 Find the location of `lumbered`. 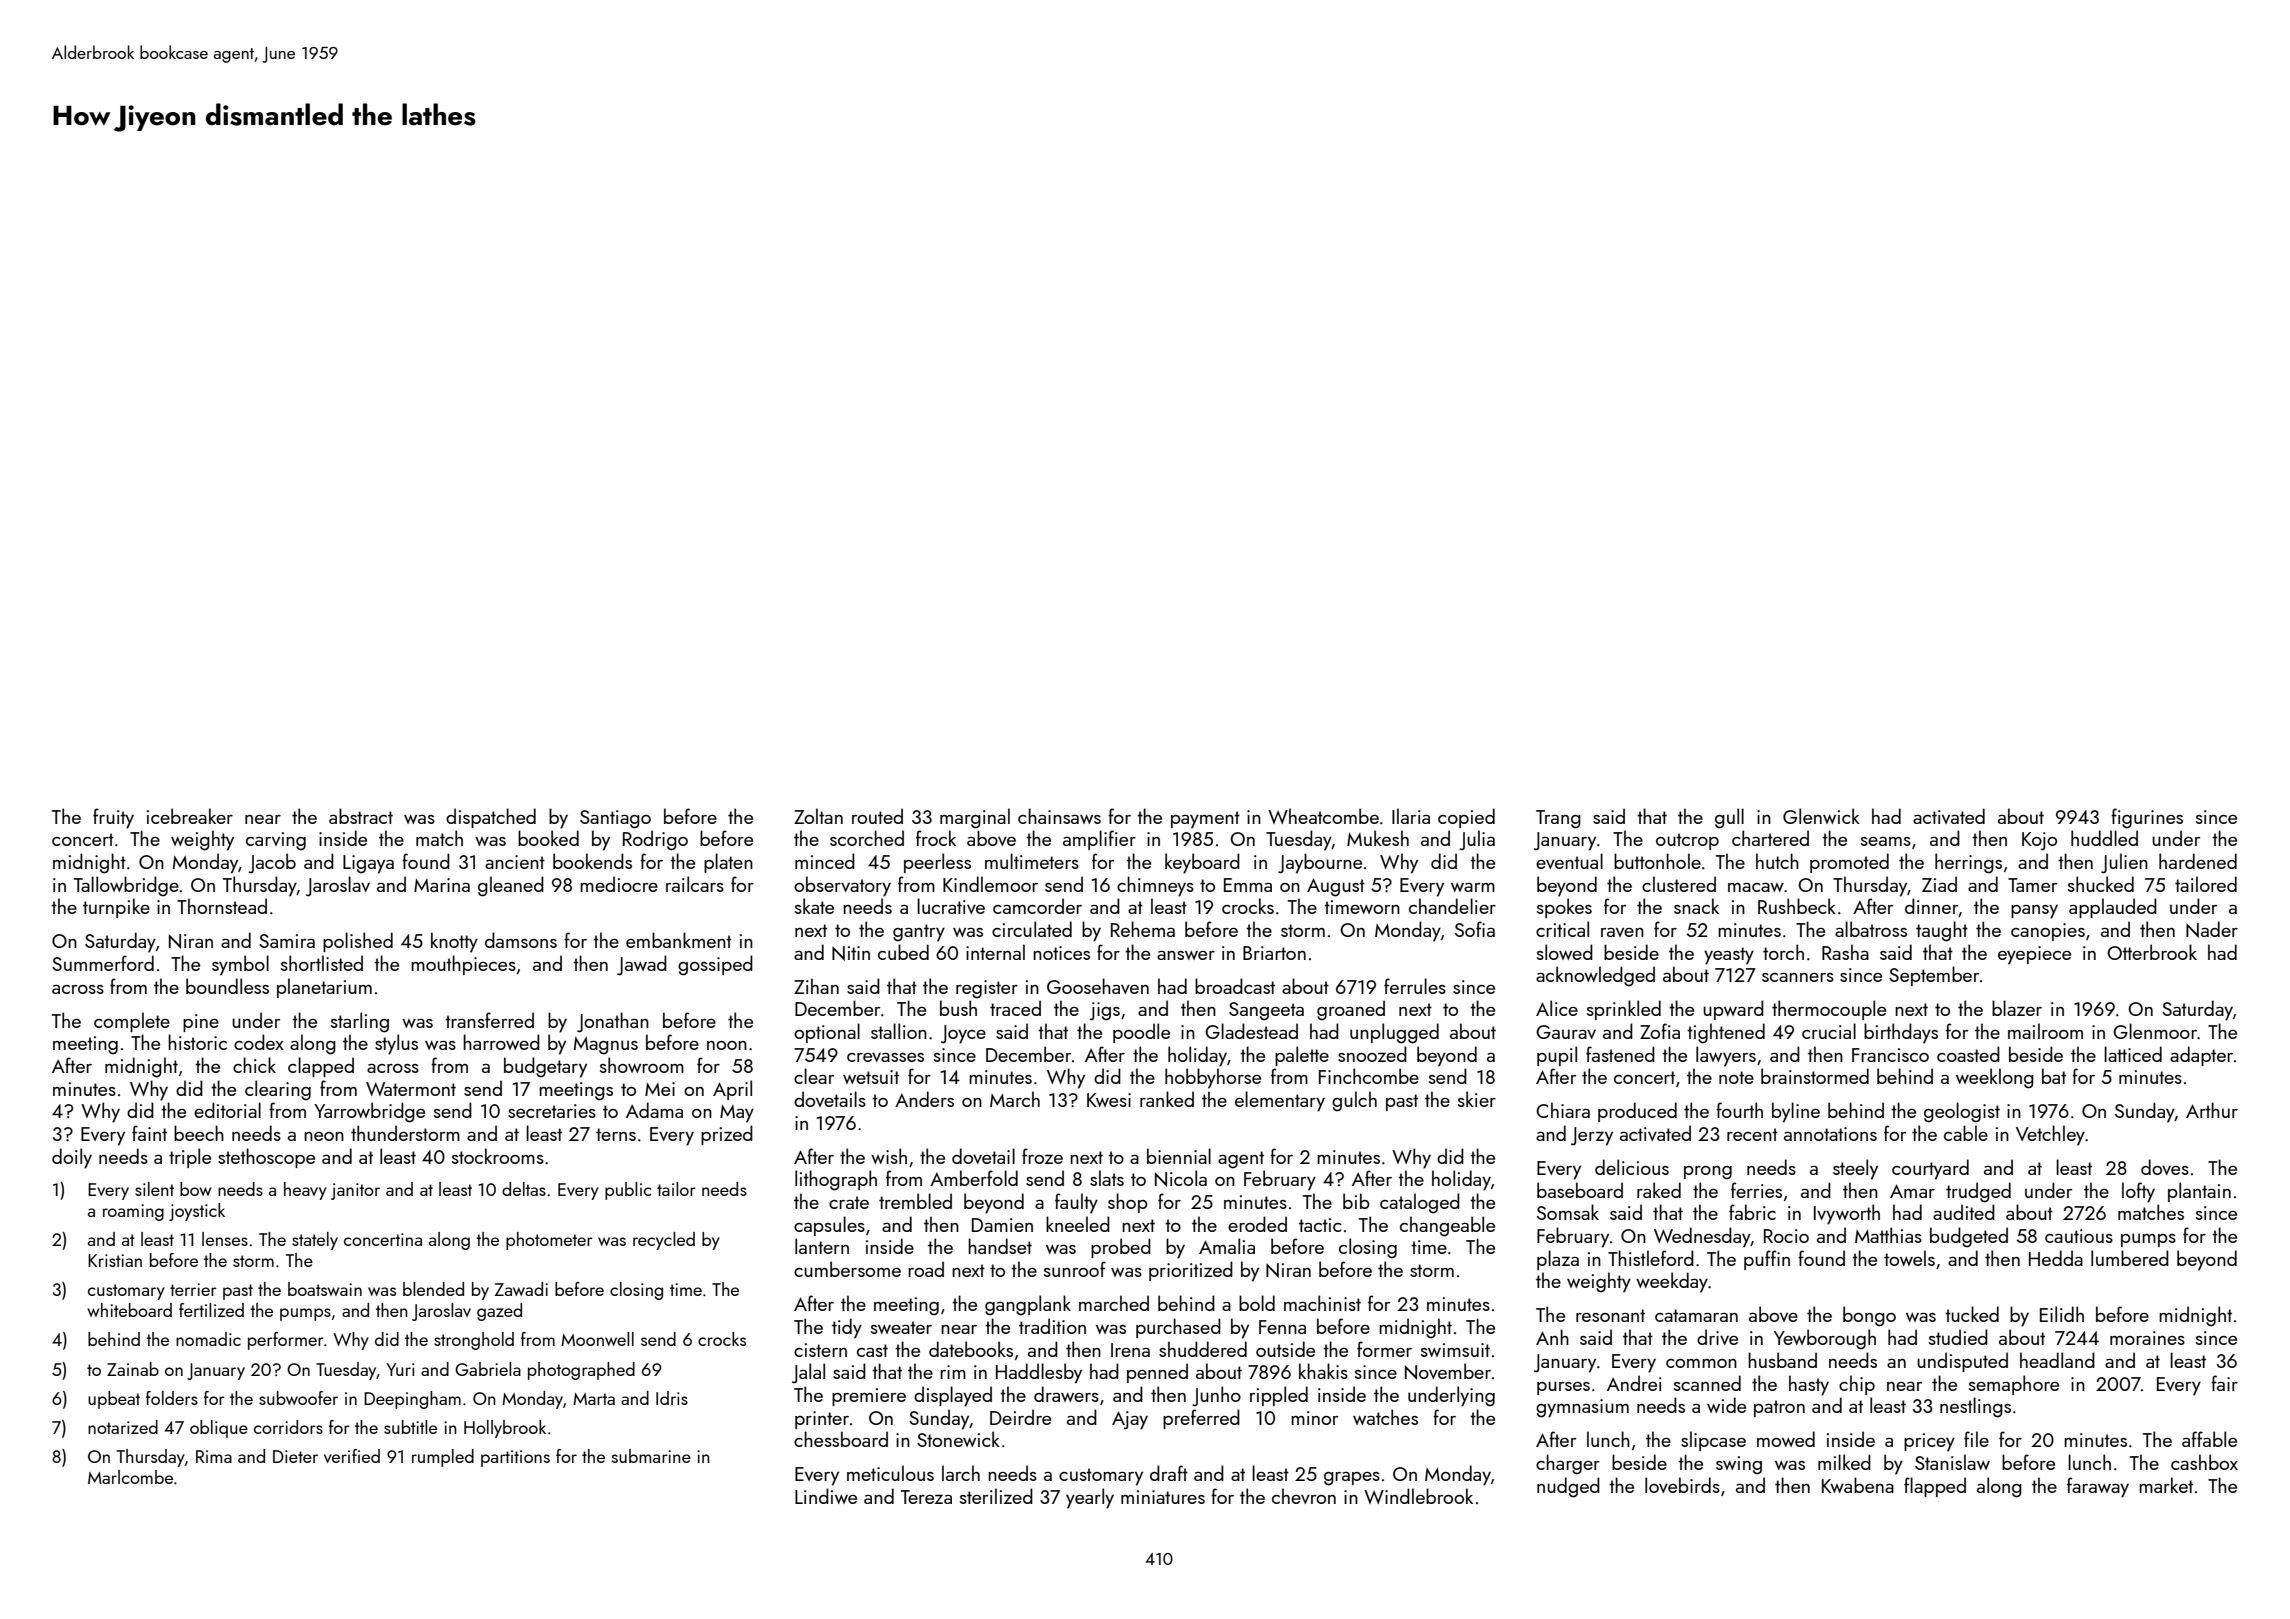

lumbered is located at coordinates (2130, 1258).
